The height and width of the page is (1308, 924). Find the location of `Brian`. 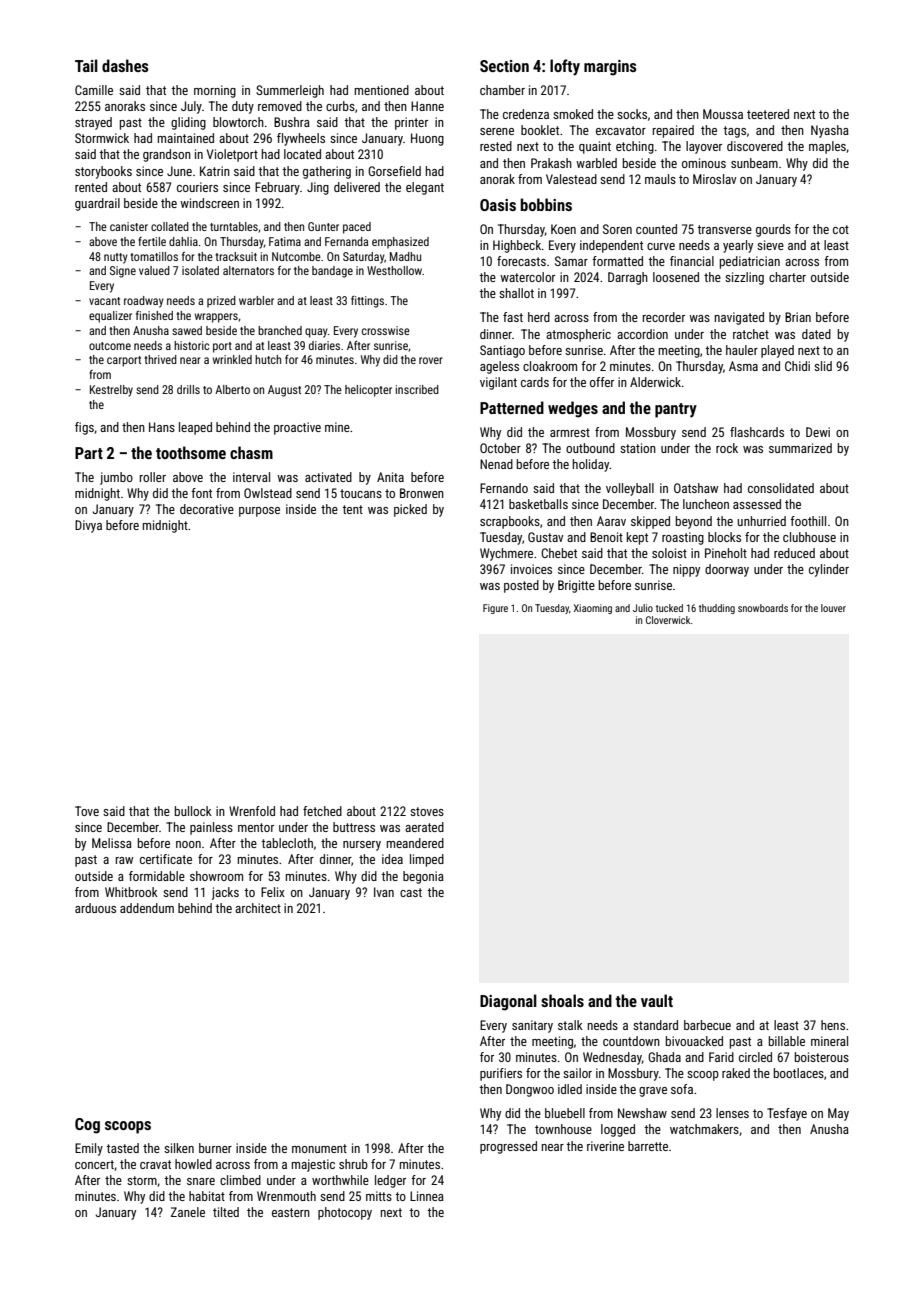

Brian is located at coordinates (798, 317).
